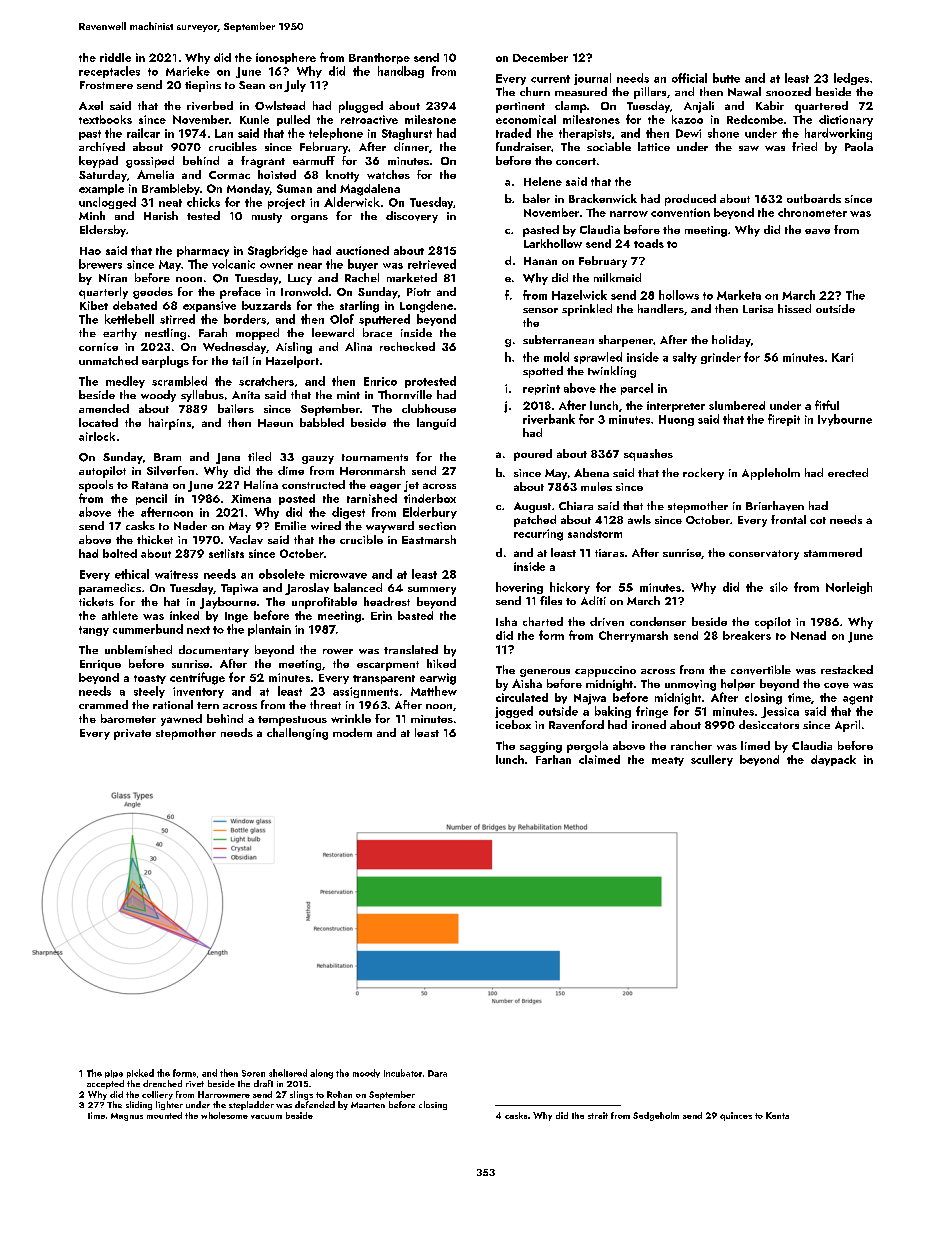 The width and height of the document is (952, 1233). Describe the element at coordinates (286, 58) in the document. I see `ionosphere` at that location.
